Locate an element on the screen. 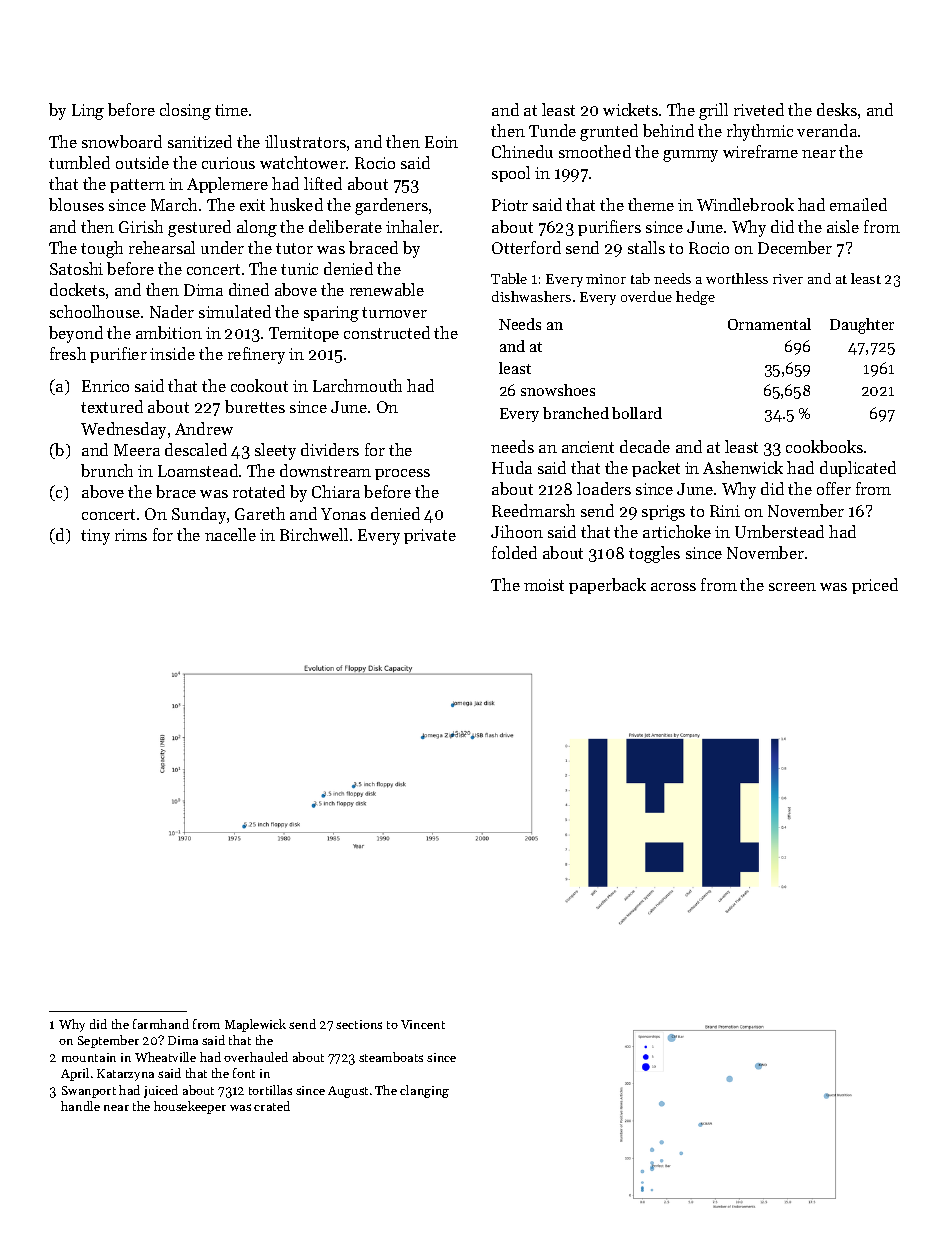 This screenshot has width=952, height=1233. Swanport is located at coordinates (89, 1092).
